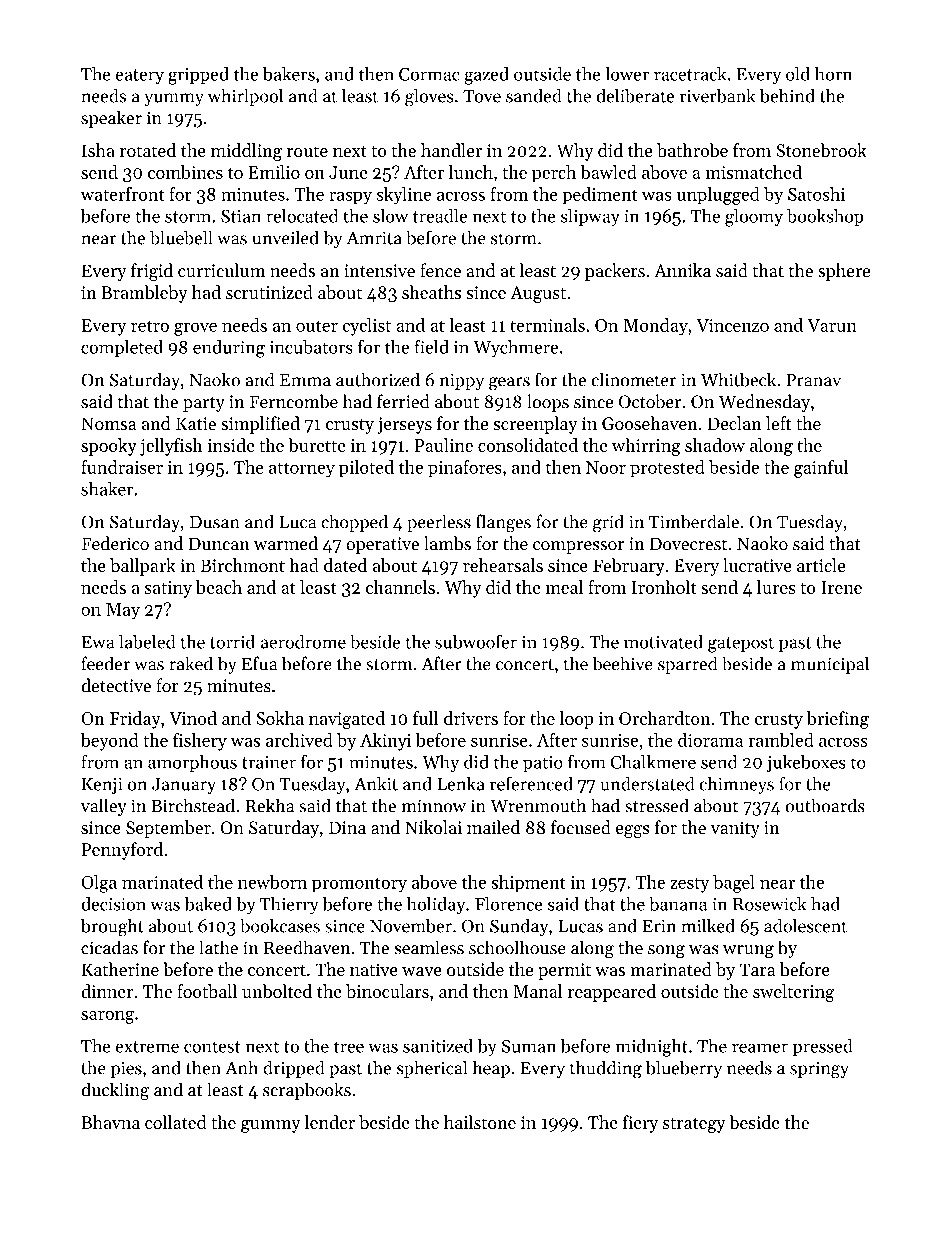  I want to click on binoculars, so click(387, 991).
